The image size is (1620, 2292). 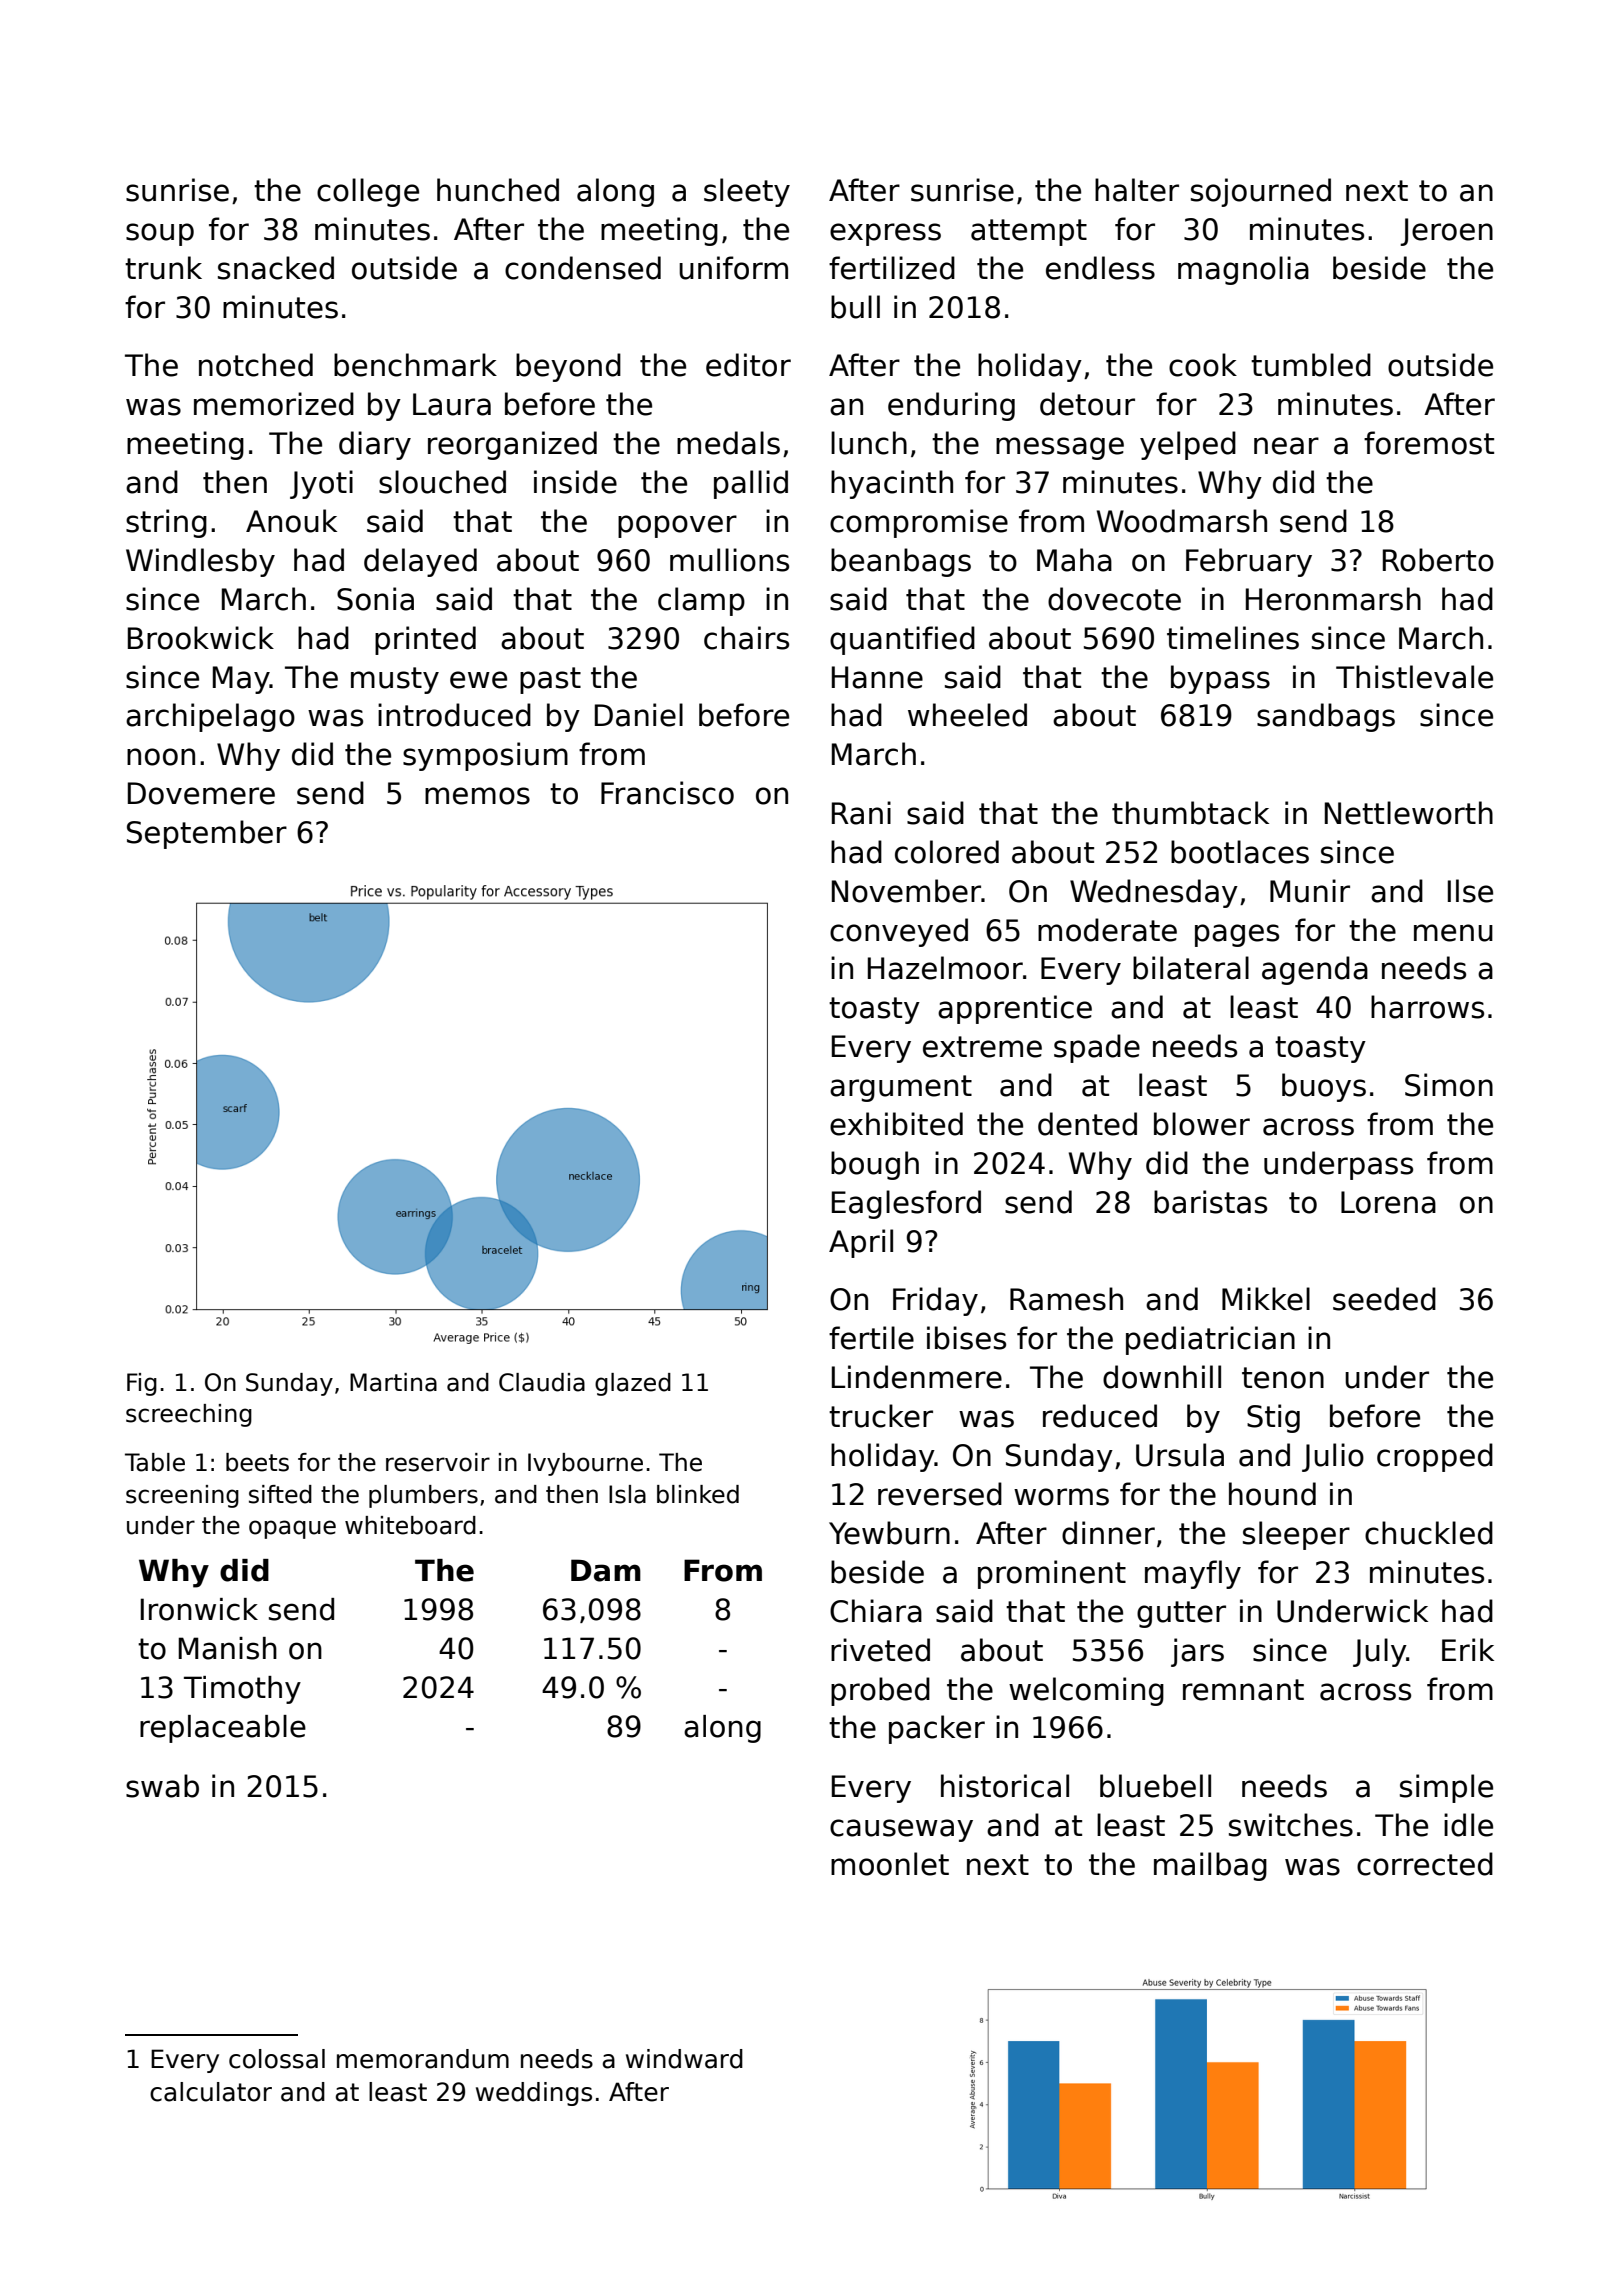 What do you see at coordinates (201, 793) in the screenshot?
I see `Dovemere` at bounding box center [201, 793].
